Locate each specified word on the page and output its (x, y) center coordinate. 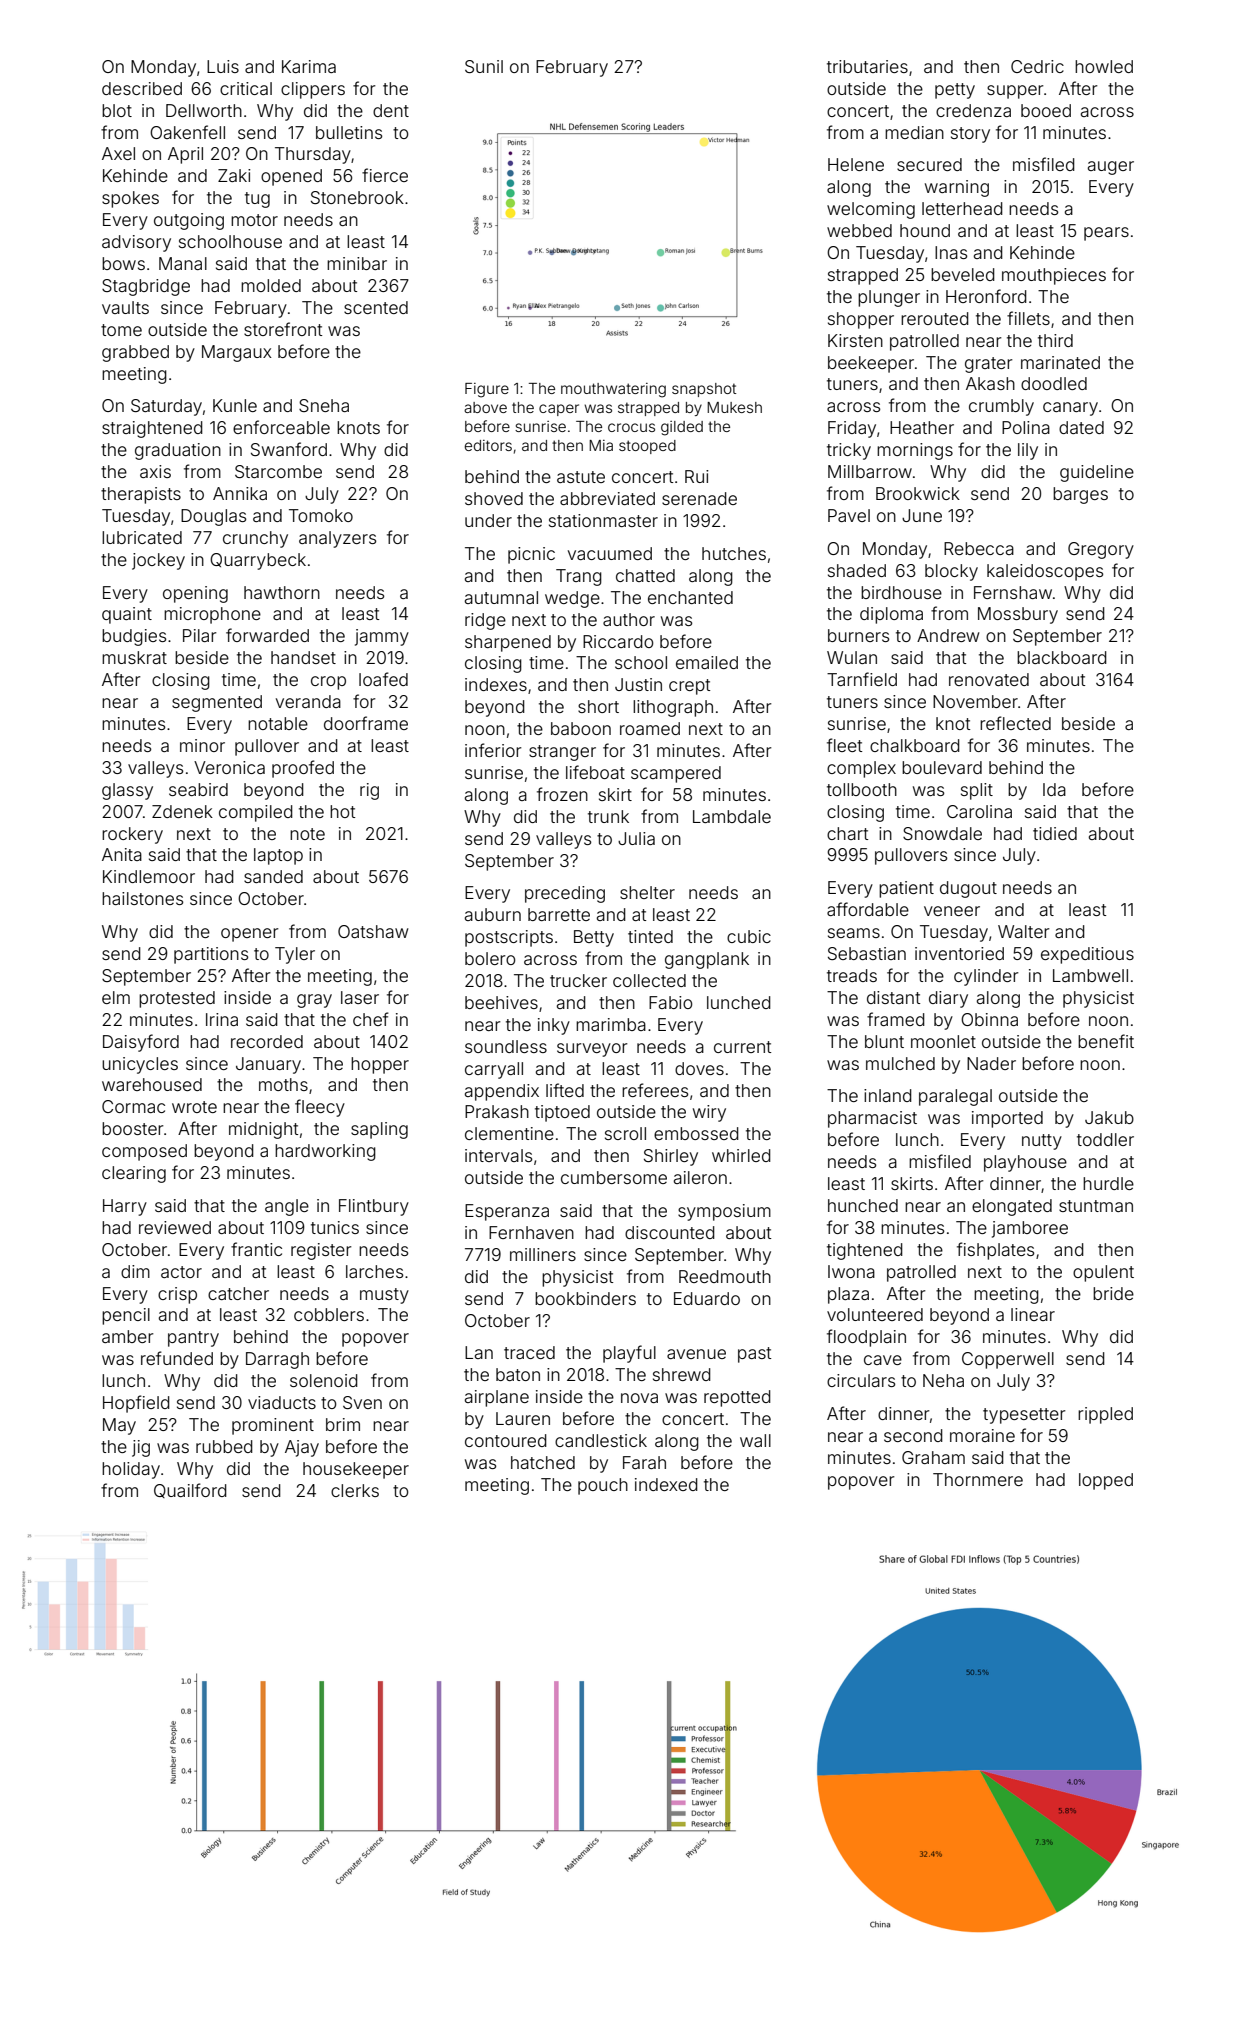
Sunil (484, 66)
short (598, 706)
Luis (223, 66)
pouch (603, 1486)
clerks (355, 1490)
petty (955, 91)
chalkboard (915, 745)
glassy (127, 791)
